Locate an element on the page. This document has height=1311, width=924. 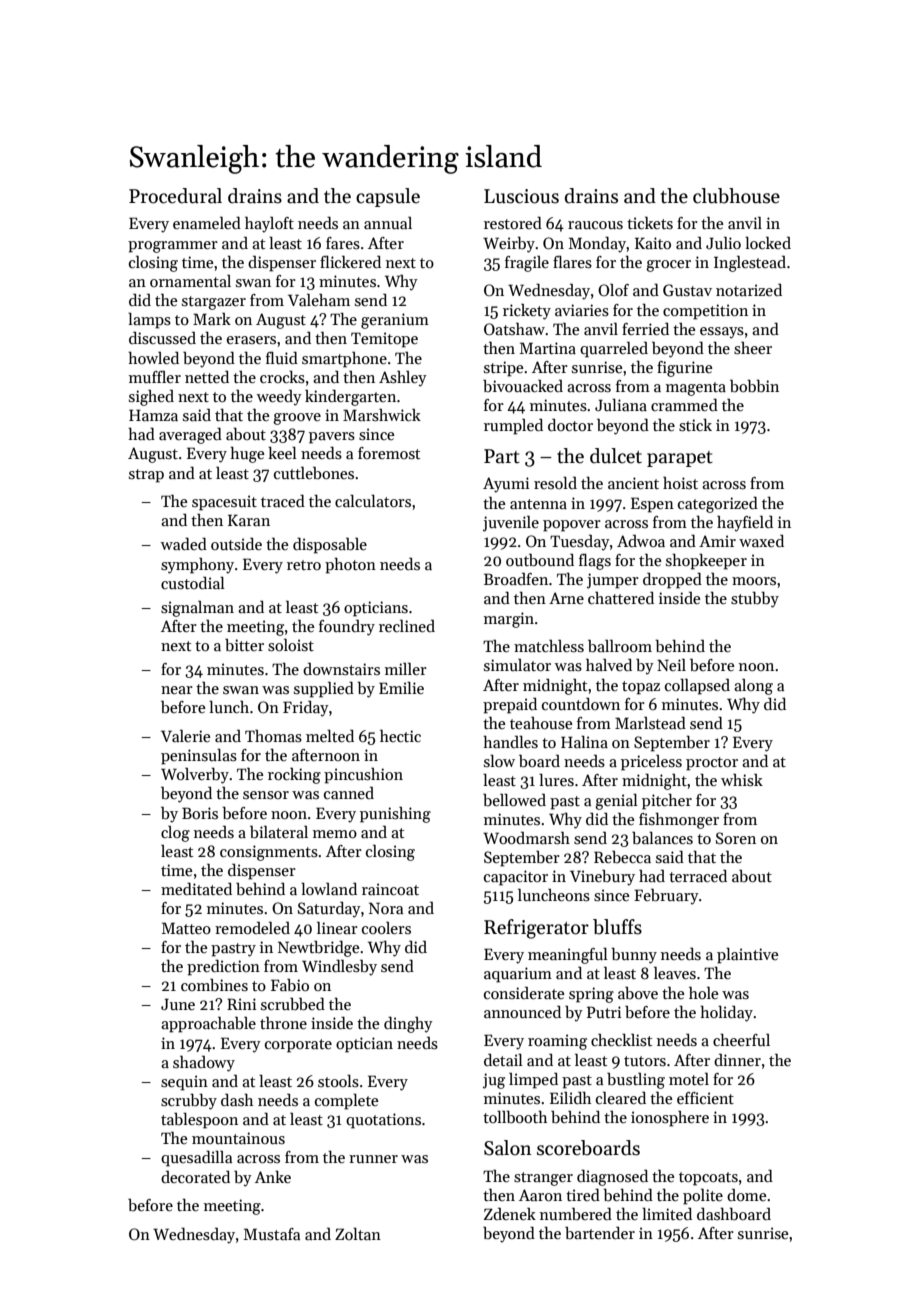
hayloft is located at coordinates (269, 225).
